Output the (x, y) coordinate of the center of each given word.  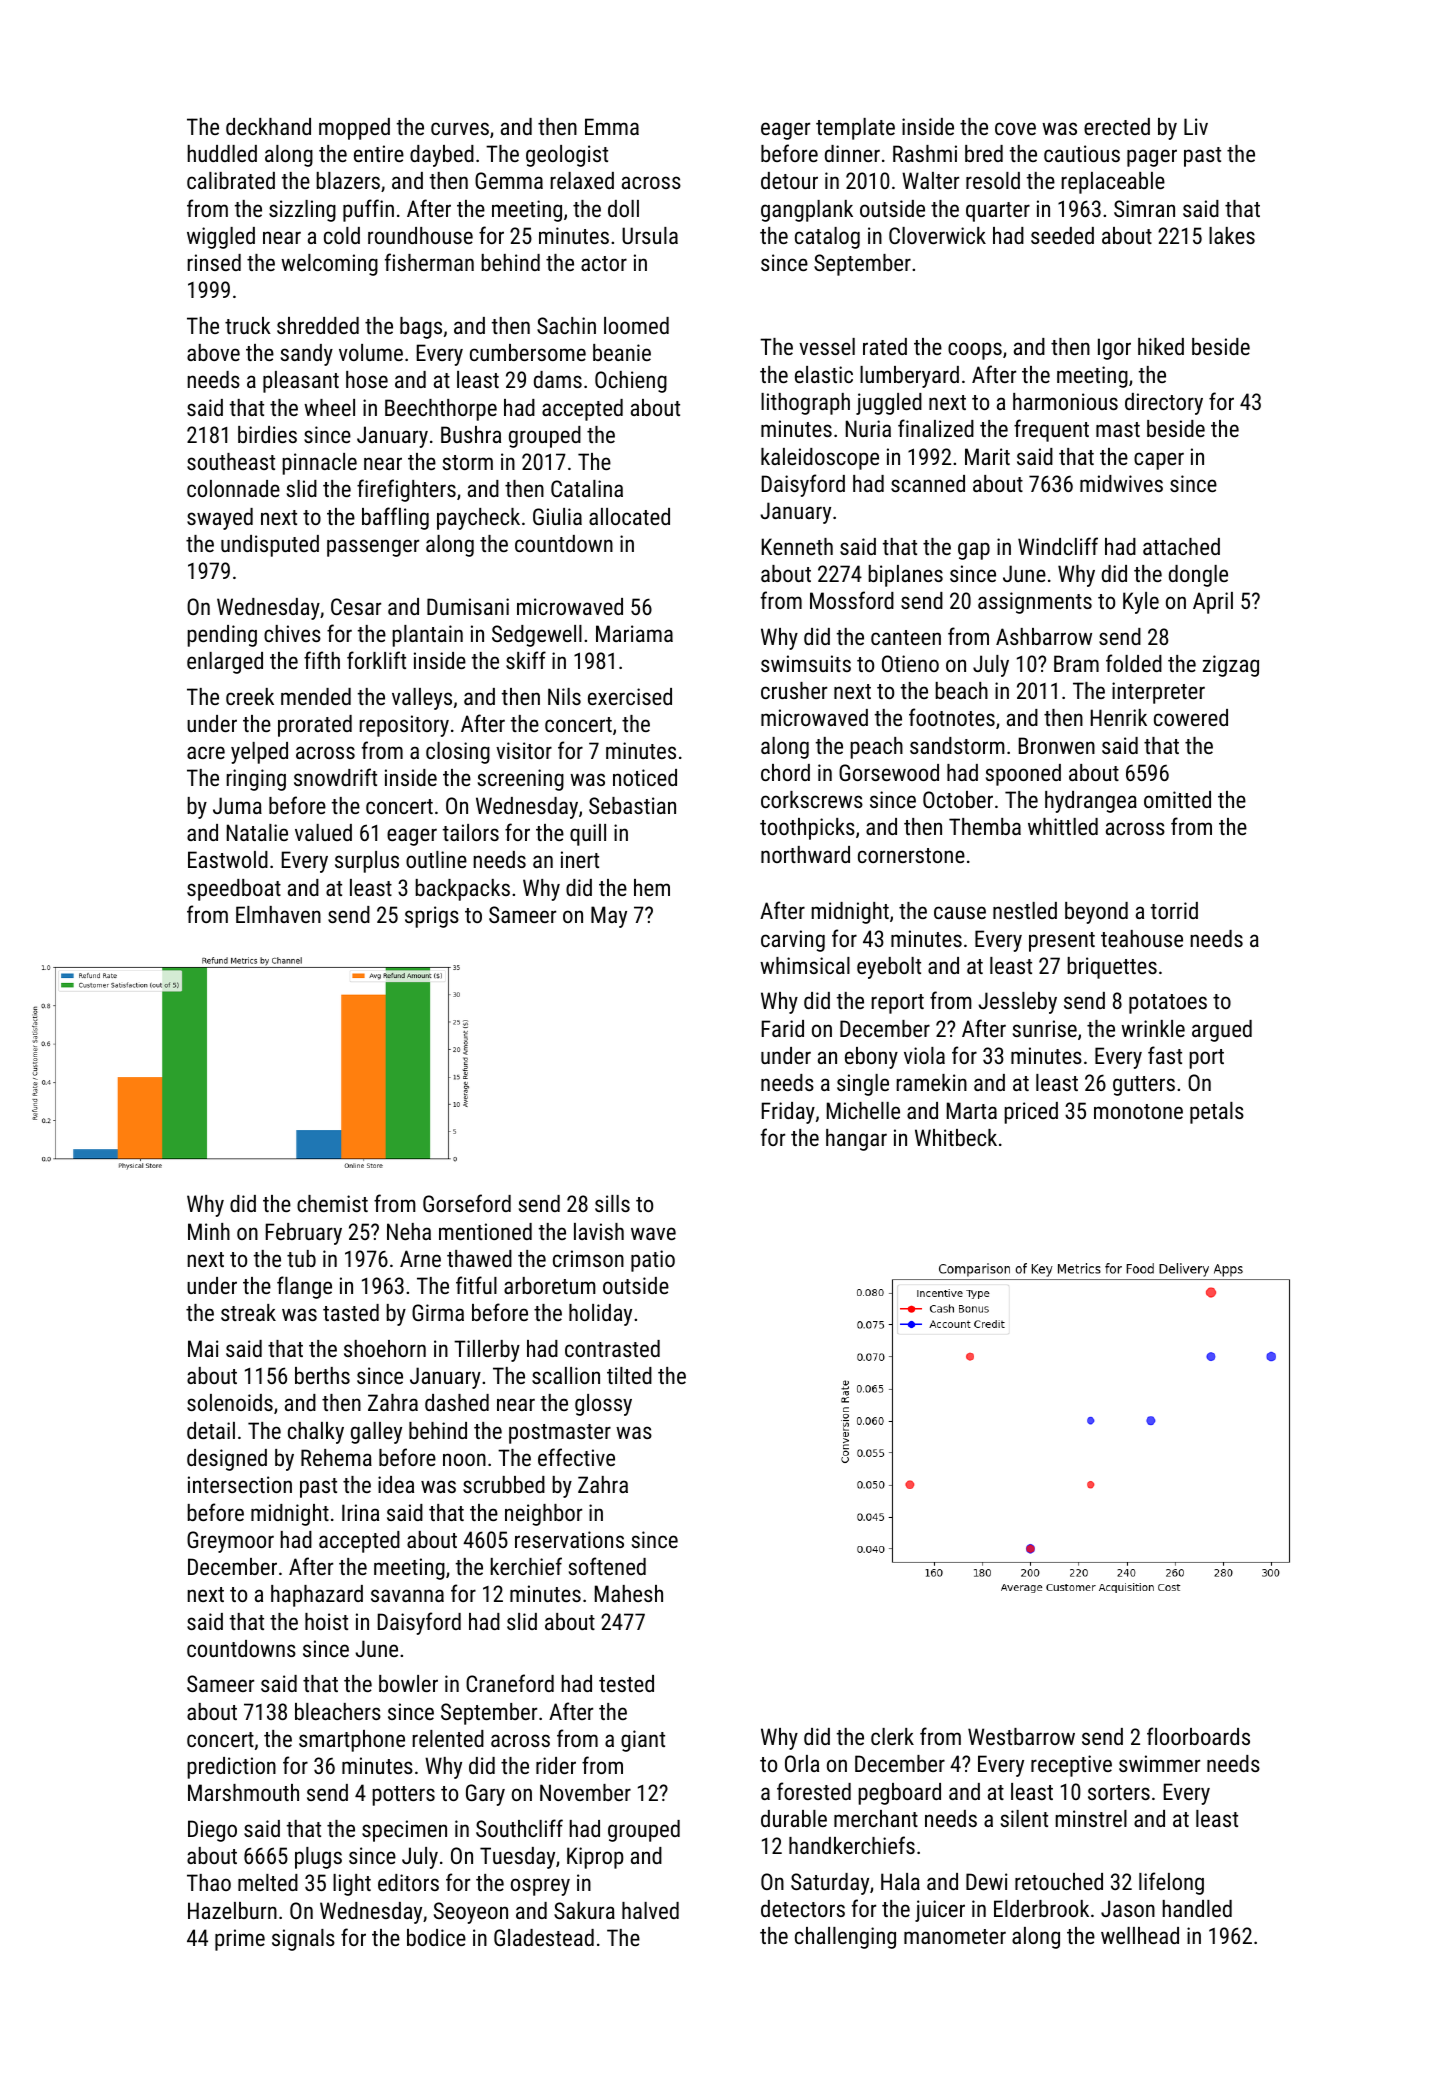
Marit (987, 456)
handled (1197, 1908)
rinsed (214, 262)
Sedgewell (537, 636)
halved (650, 1910)
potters (403, 1796)
